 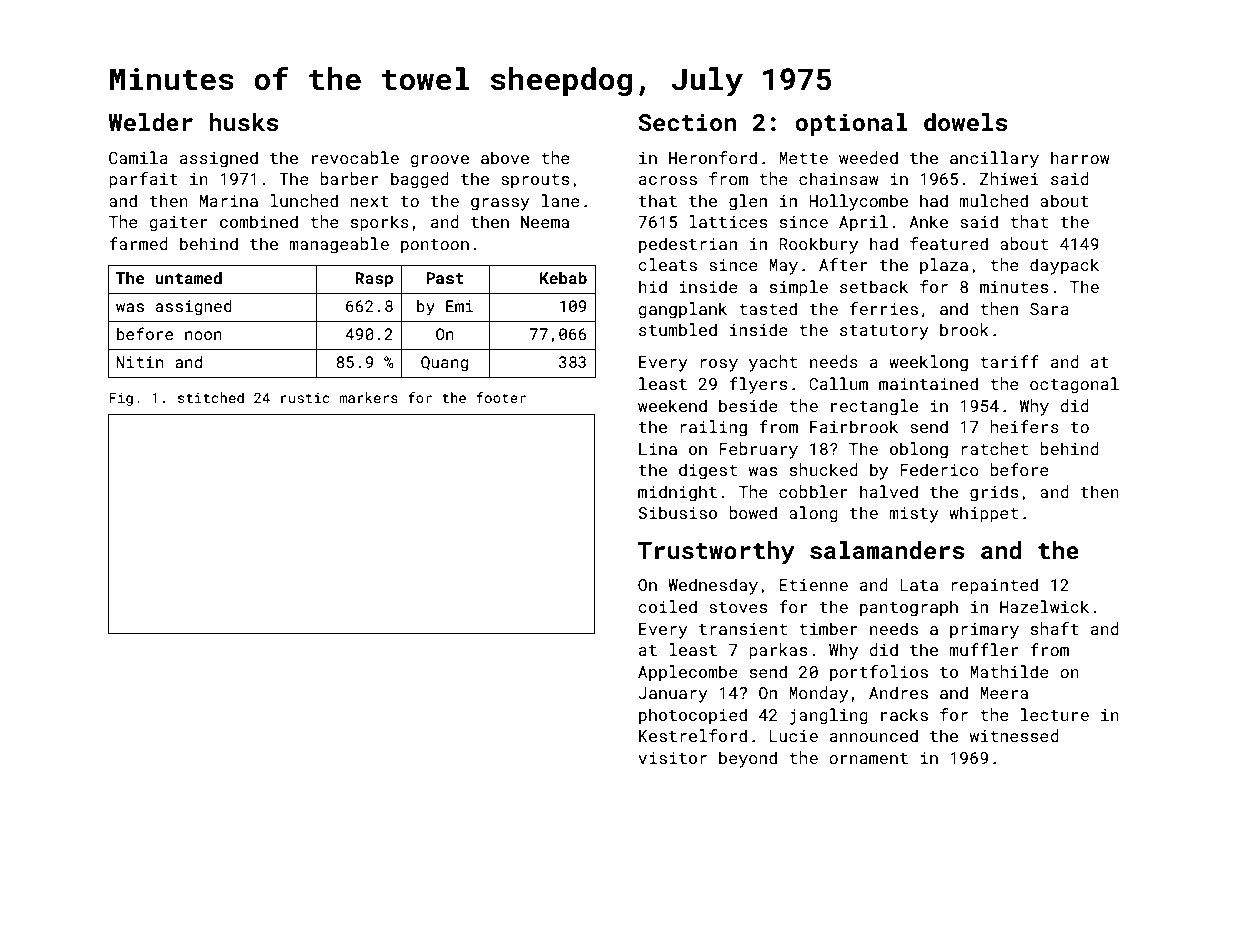 I want to click on Section, so click(x=687, y=122).
